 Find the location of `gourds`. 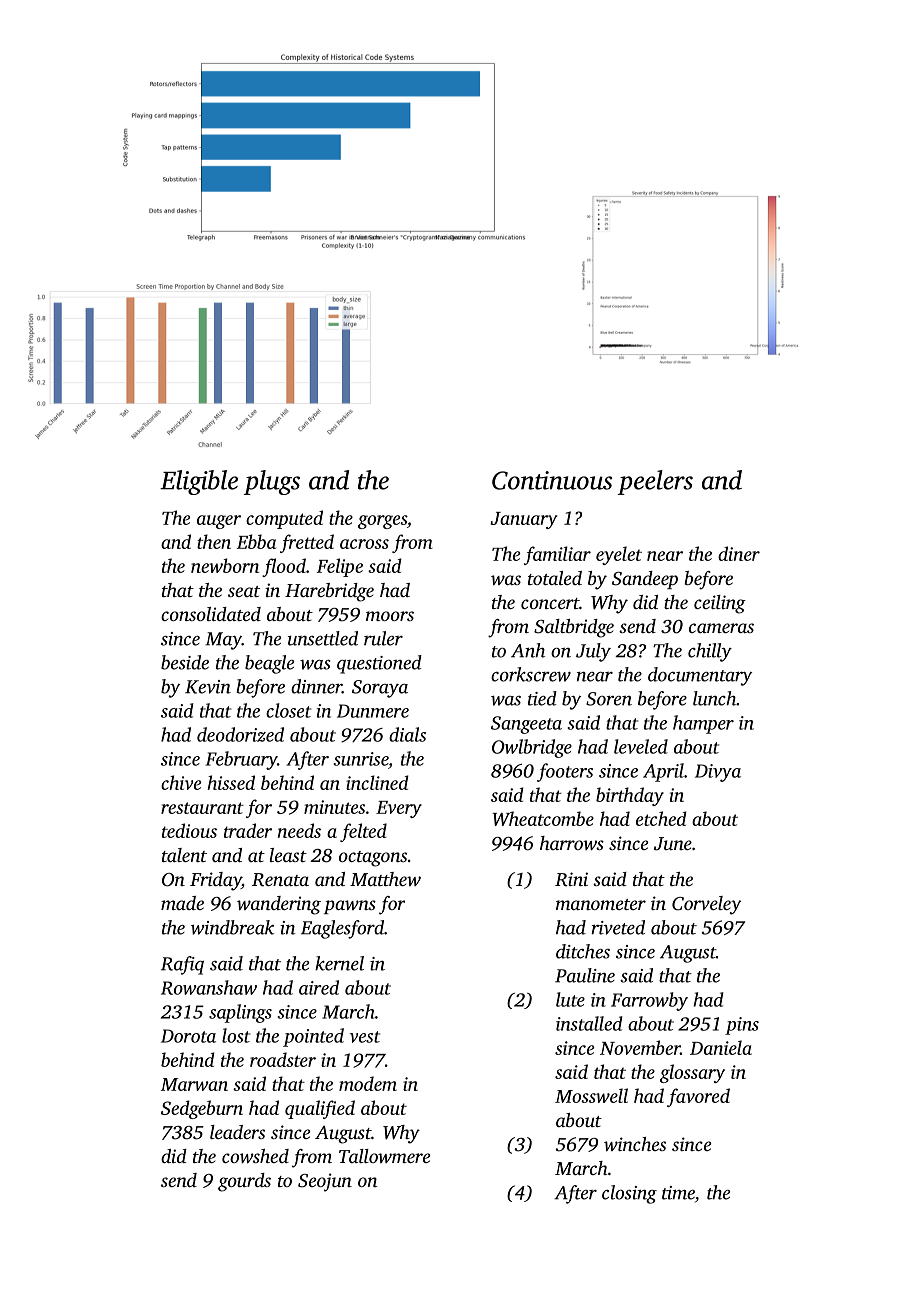

gourds is located at coordinates (244, 1182).
